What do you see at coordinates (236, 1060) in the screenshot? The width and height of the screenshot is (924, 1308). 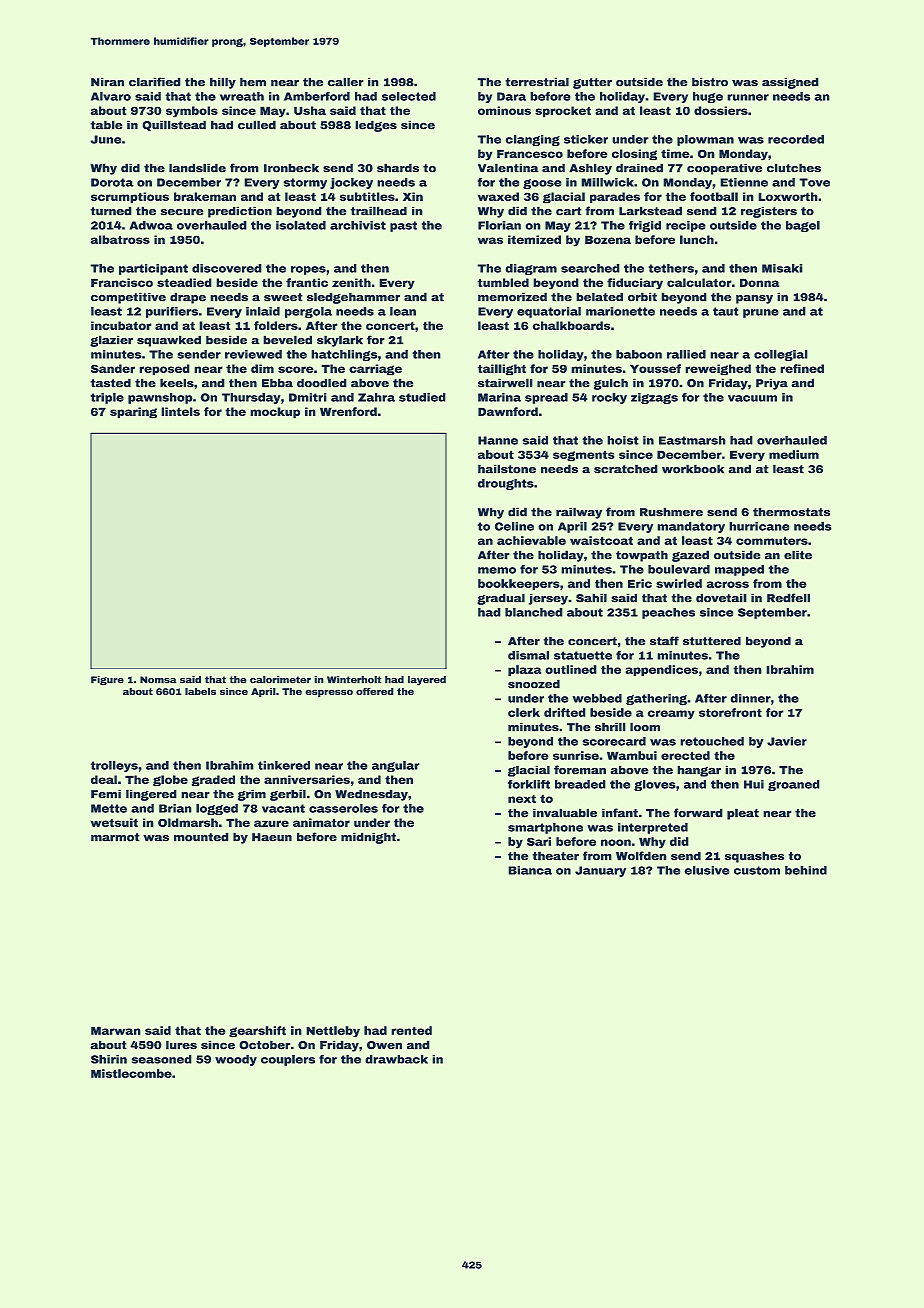 I see `woody` at bounding box center [236, 1060].
